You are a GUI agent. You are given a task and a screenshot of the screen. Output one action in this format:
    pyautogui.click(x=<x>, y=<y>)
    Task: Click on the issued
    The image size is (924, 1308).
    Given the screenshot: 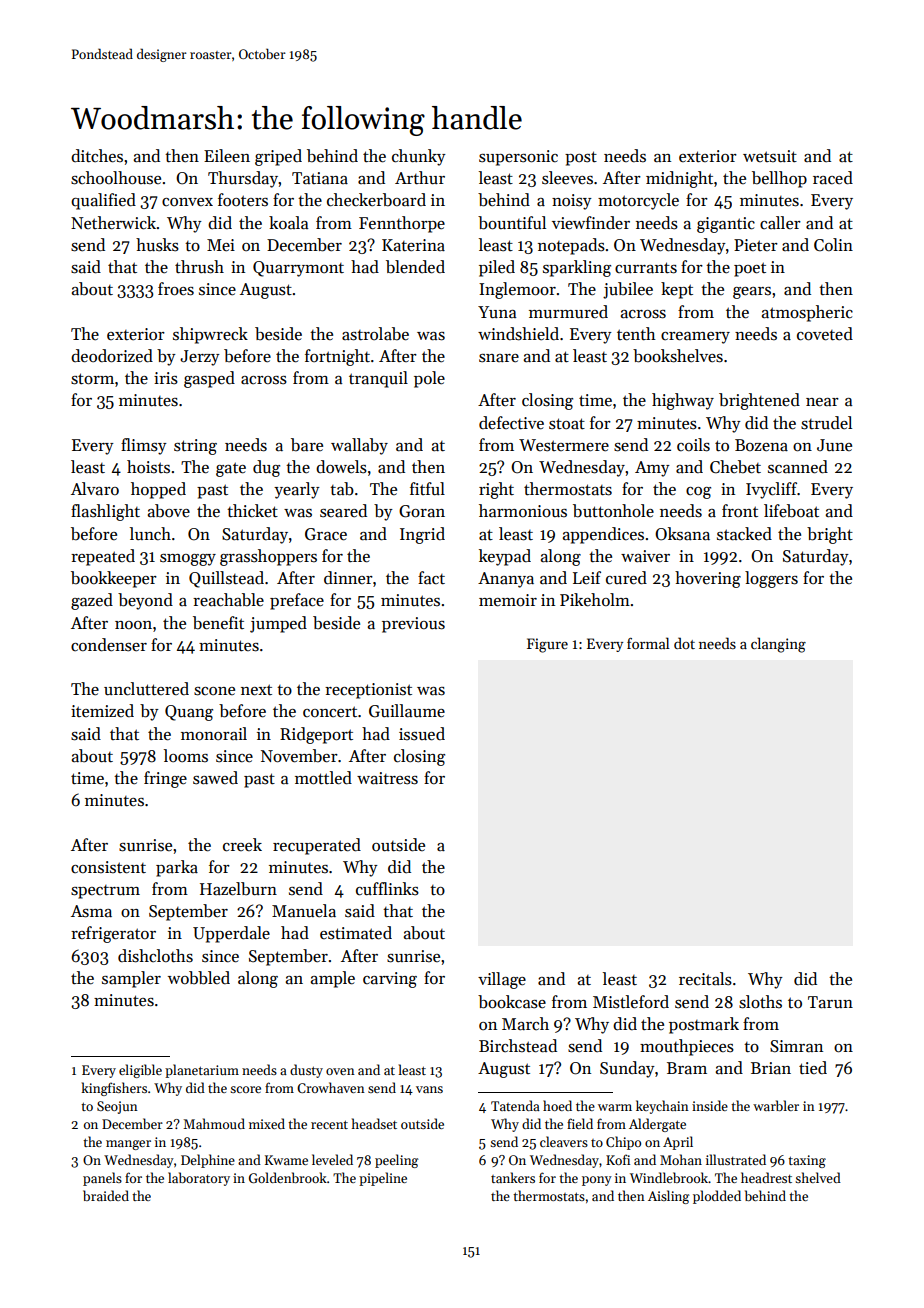 What is the action you would take?
    pyautogui.click(x=422, y=734)
